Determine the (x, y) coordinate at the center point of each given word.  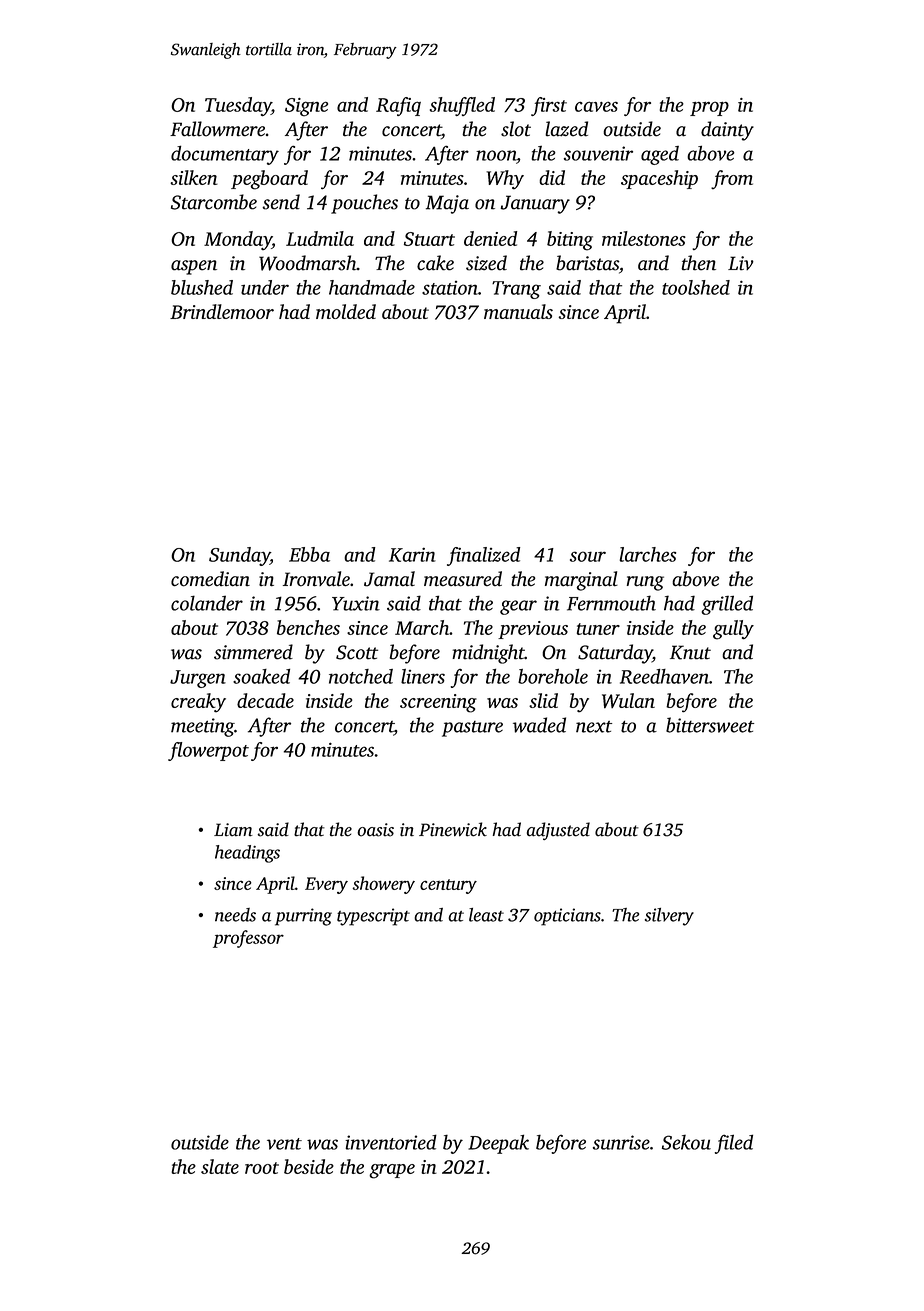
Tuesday (238, 106)
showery (384, 885)
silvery (669, 917)
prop (709, 108)
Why (505, 180)
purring (303, 917)
